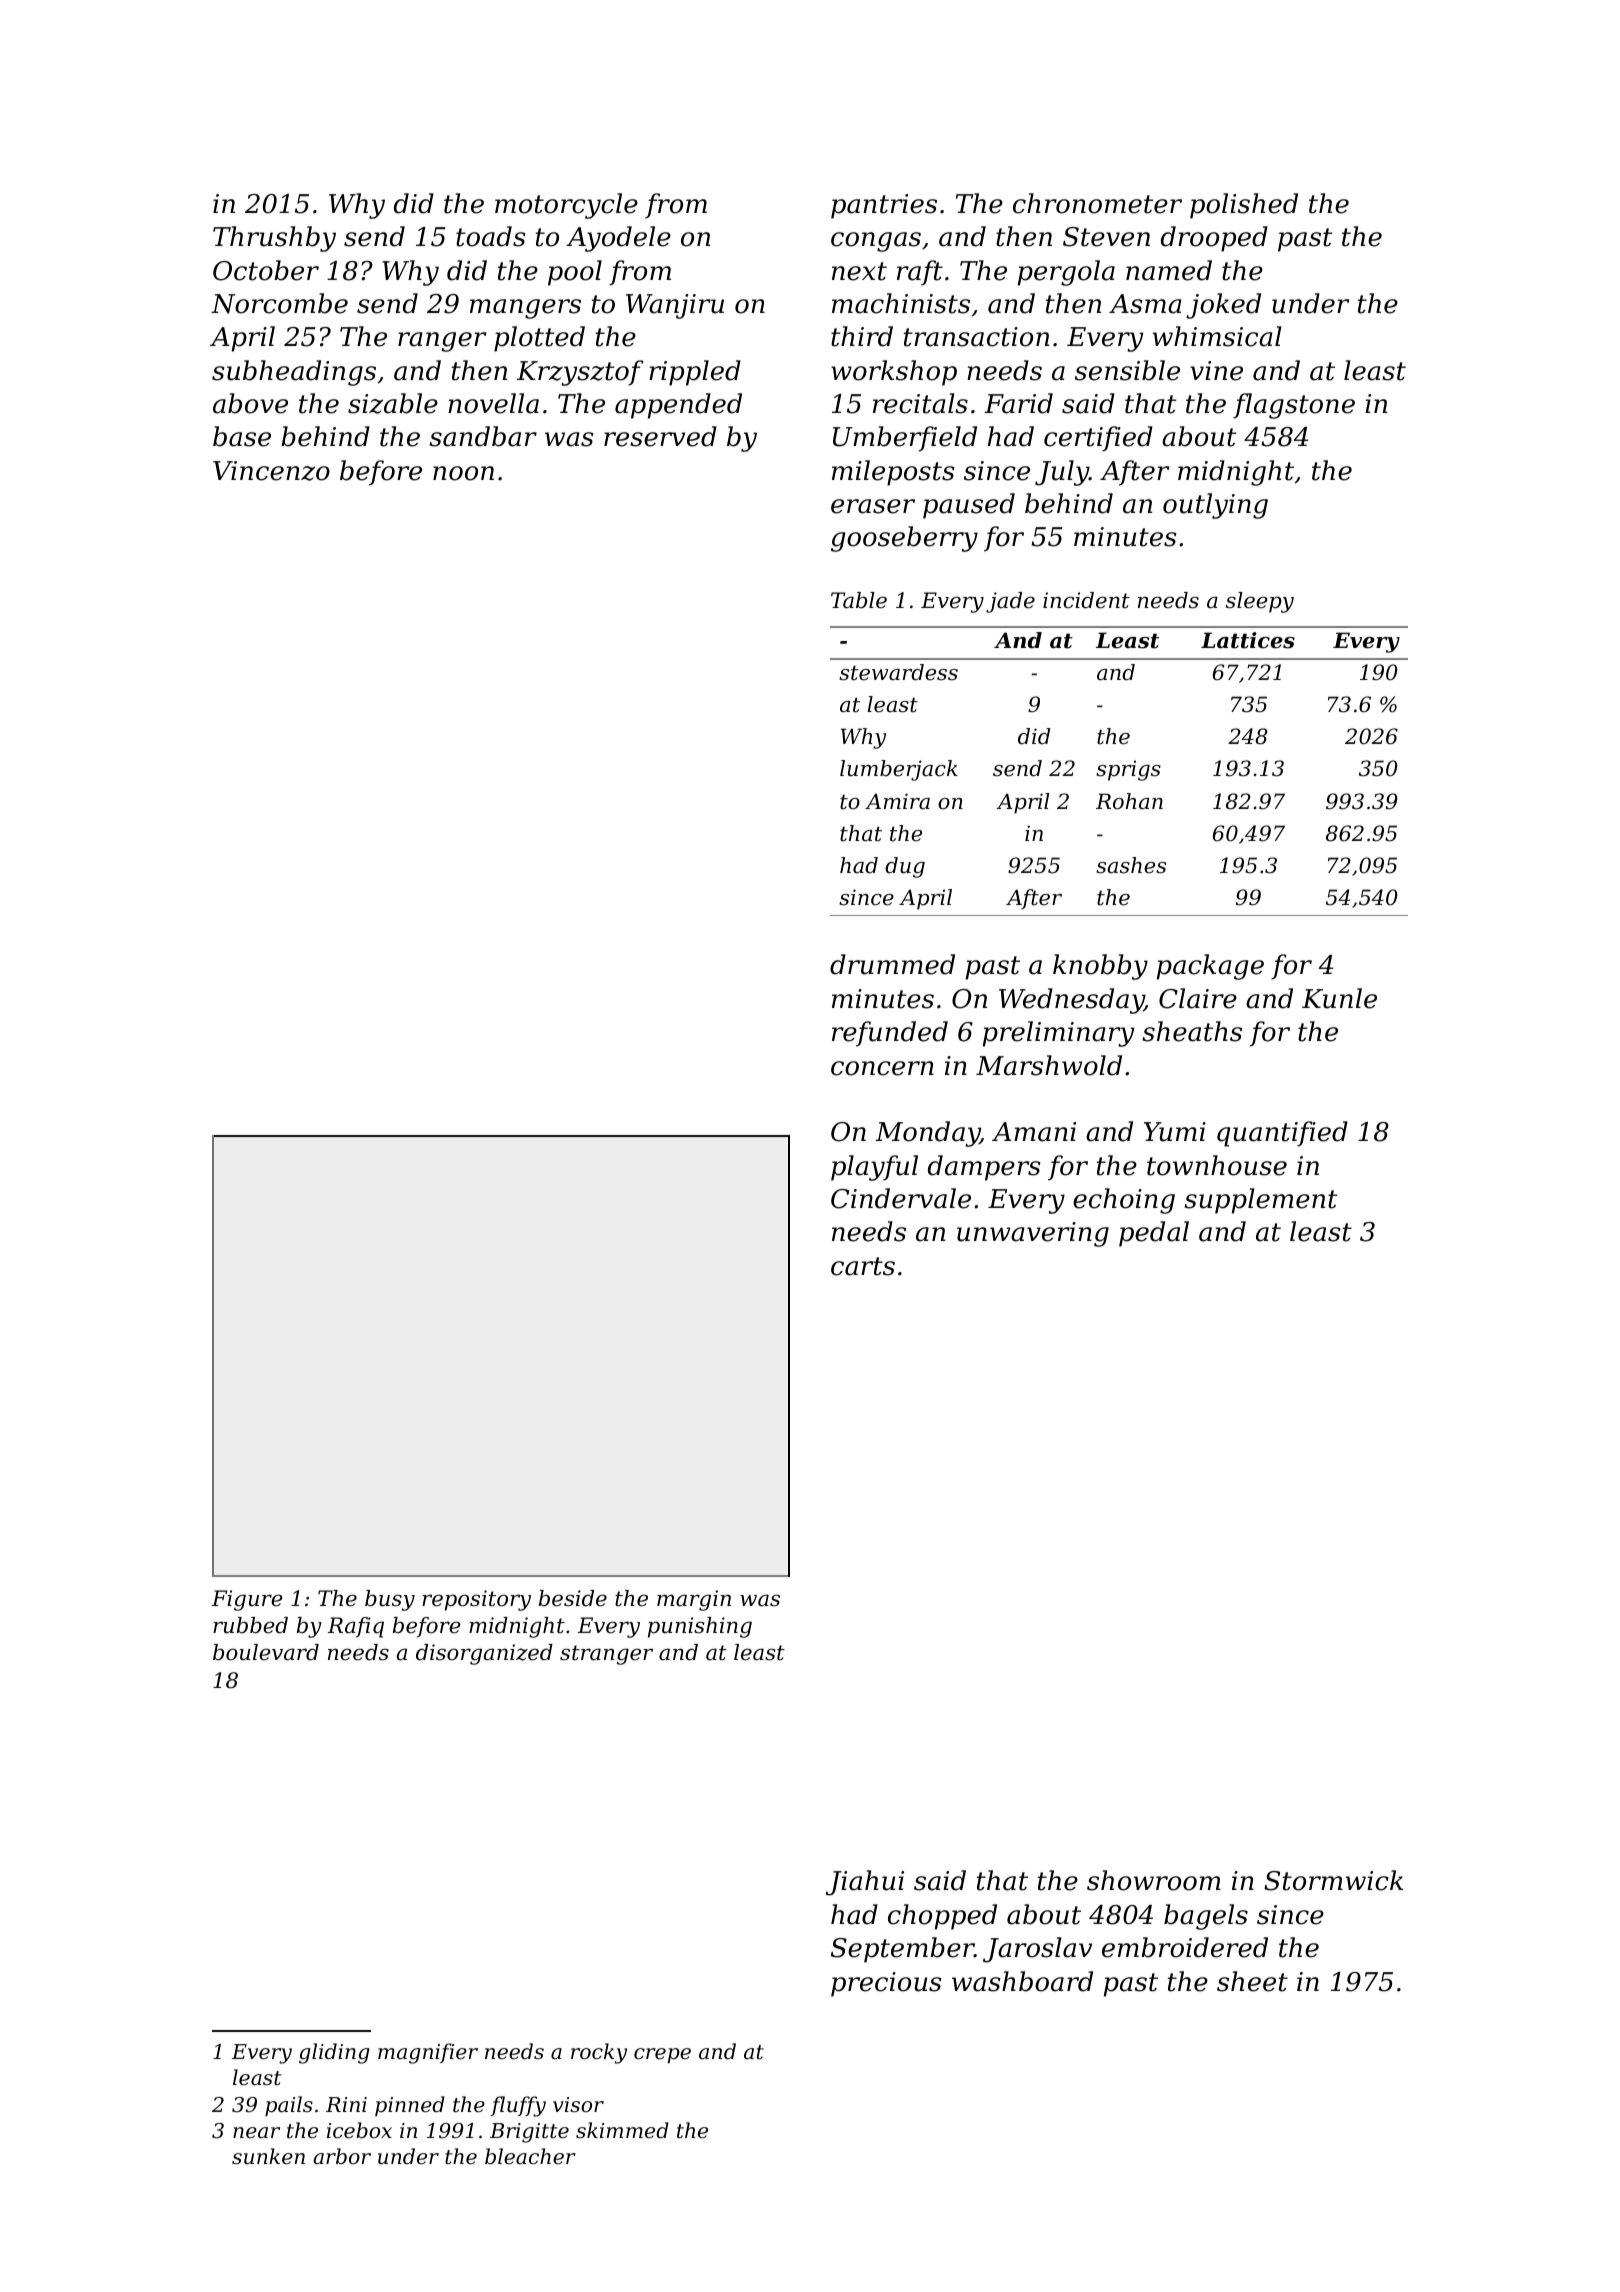 The height and width of the document is (2292, 1620). Describe the element at coordinates (899, 770) in the document. I see `lumberjack` at that location.
